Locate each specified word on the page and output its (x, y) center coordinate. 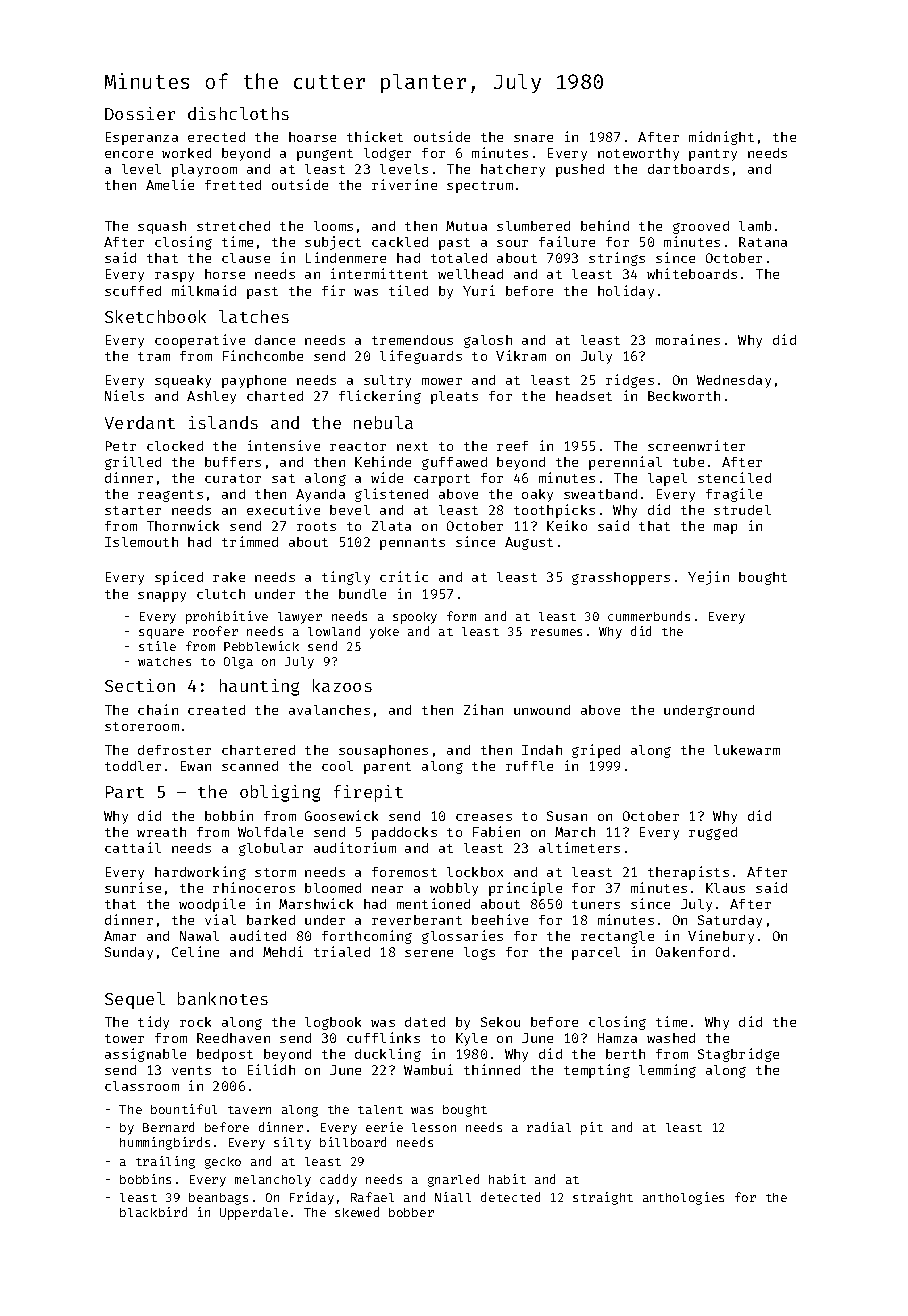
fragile (734, 495)
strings (617, 259)
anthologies (683, 1198)
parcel (596, 953)
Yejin (708, 578)
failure (567, 241)
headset (584, 396)
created (216, 710)
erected (216, 137)
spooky (415, 618)
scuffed (133, 291)
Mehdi (283, 951)
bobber (411, 1212)
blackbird (153, 1212)
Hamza (617, 1038)
